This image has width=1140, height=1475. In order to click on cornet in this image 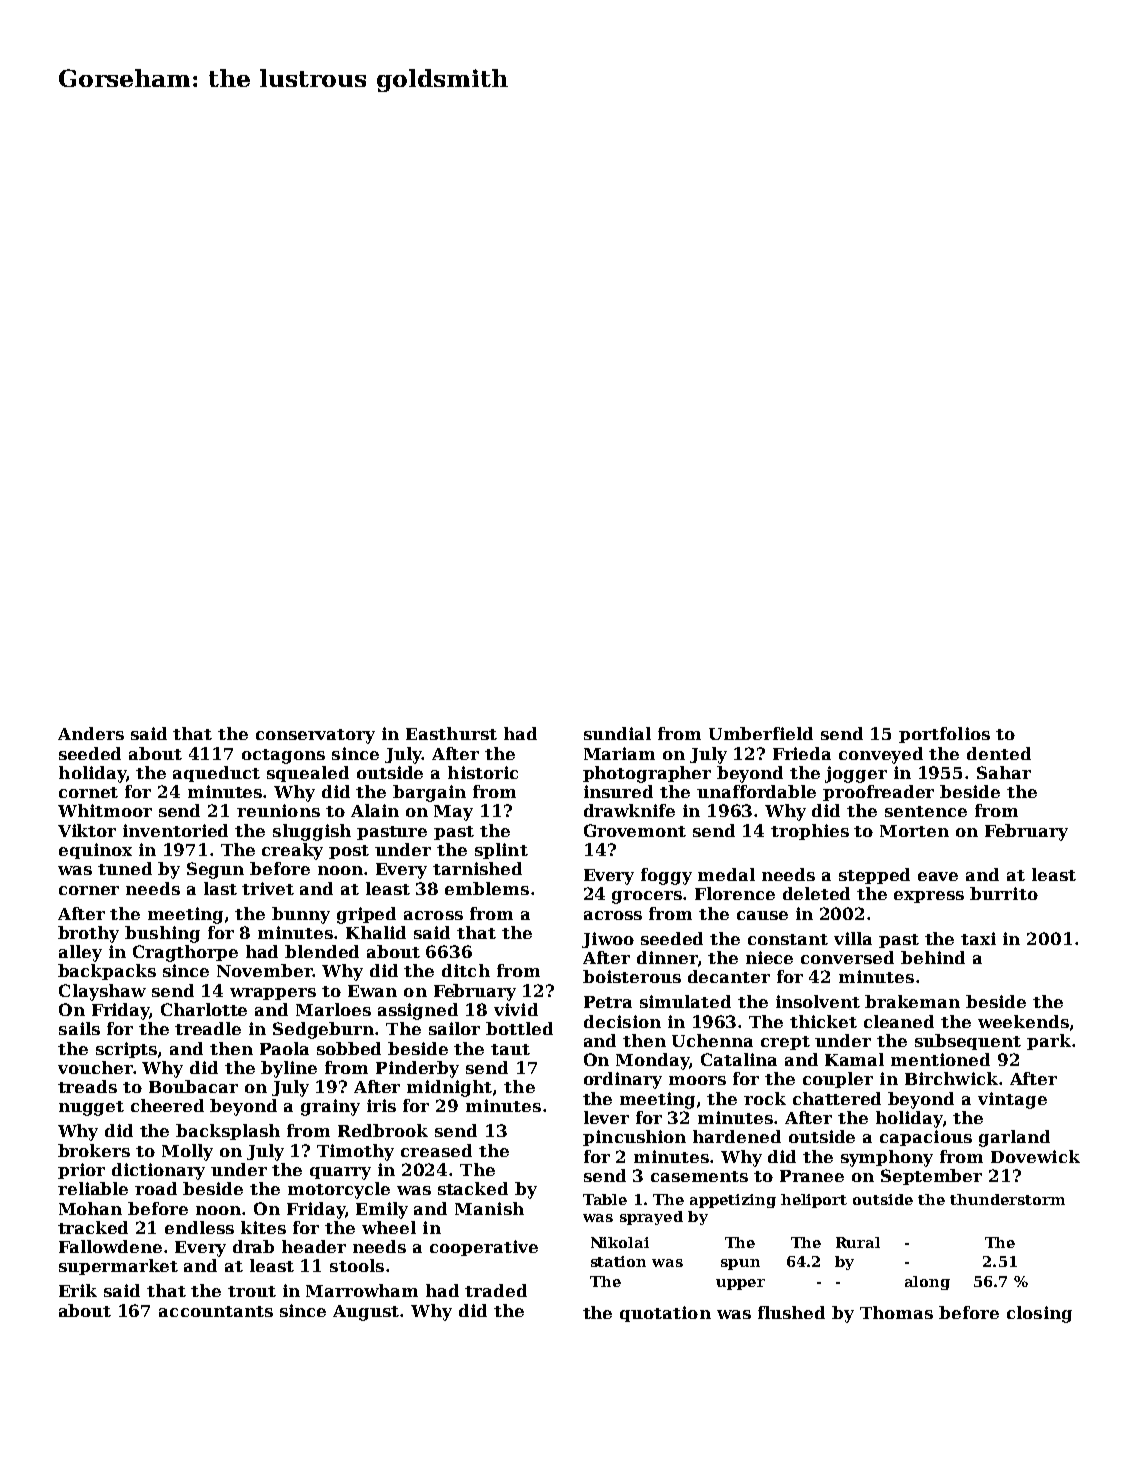, I will do `click(88, 792)`.
